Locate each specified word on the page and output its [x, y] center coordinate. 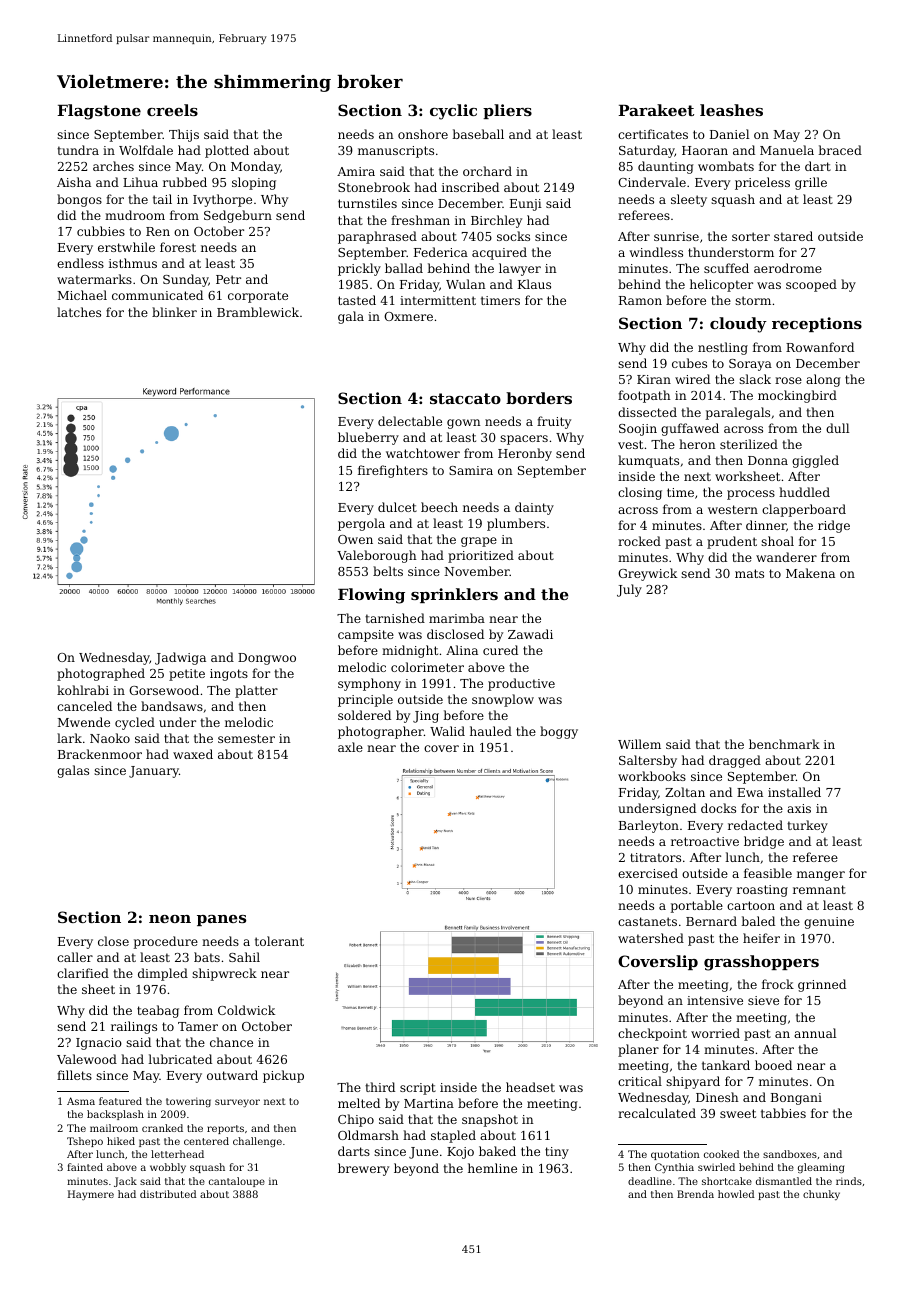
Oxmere [408, 316]
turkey [807, 826]
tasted [357, 300]
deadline [650, 1181]
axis [799, 808]
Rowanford [820, 347]
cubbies [101, 231]
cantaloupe [237, 1182]
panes [221, 920]
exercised [648, 873]
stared [793, 236]
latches [79, 312]
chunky [821, 1195]
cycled [135, 723]
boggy [559, 732]
